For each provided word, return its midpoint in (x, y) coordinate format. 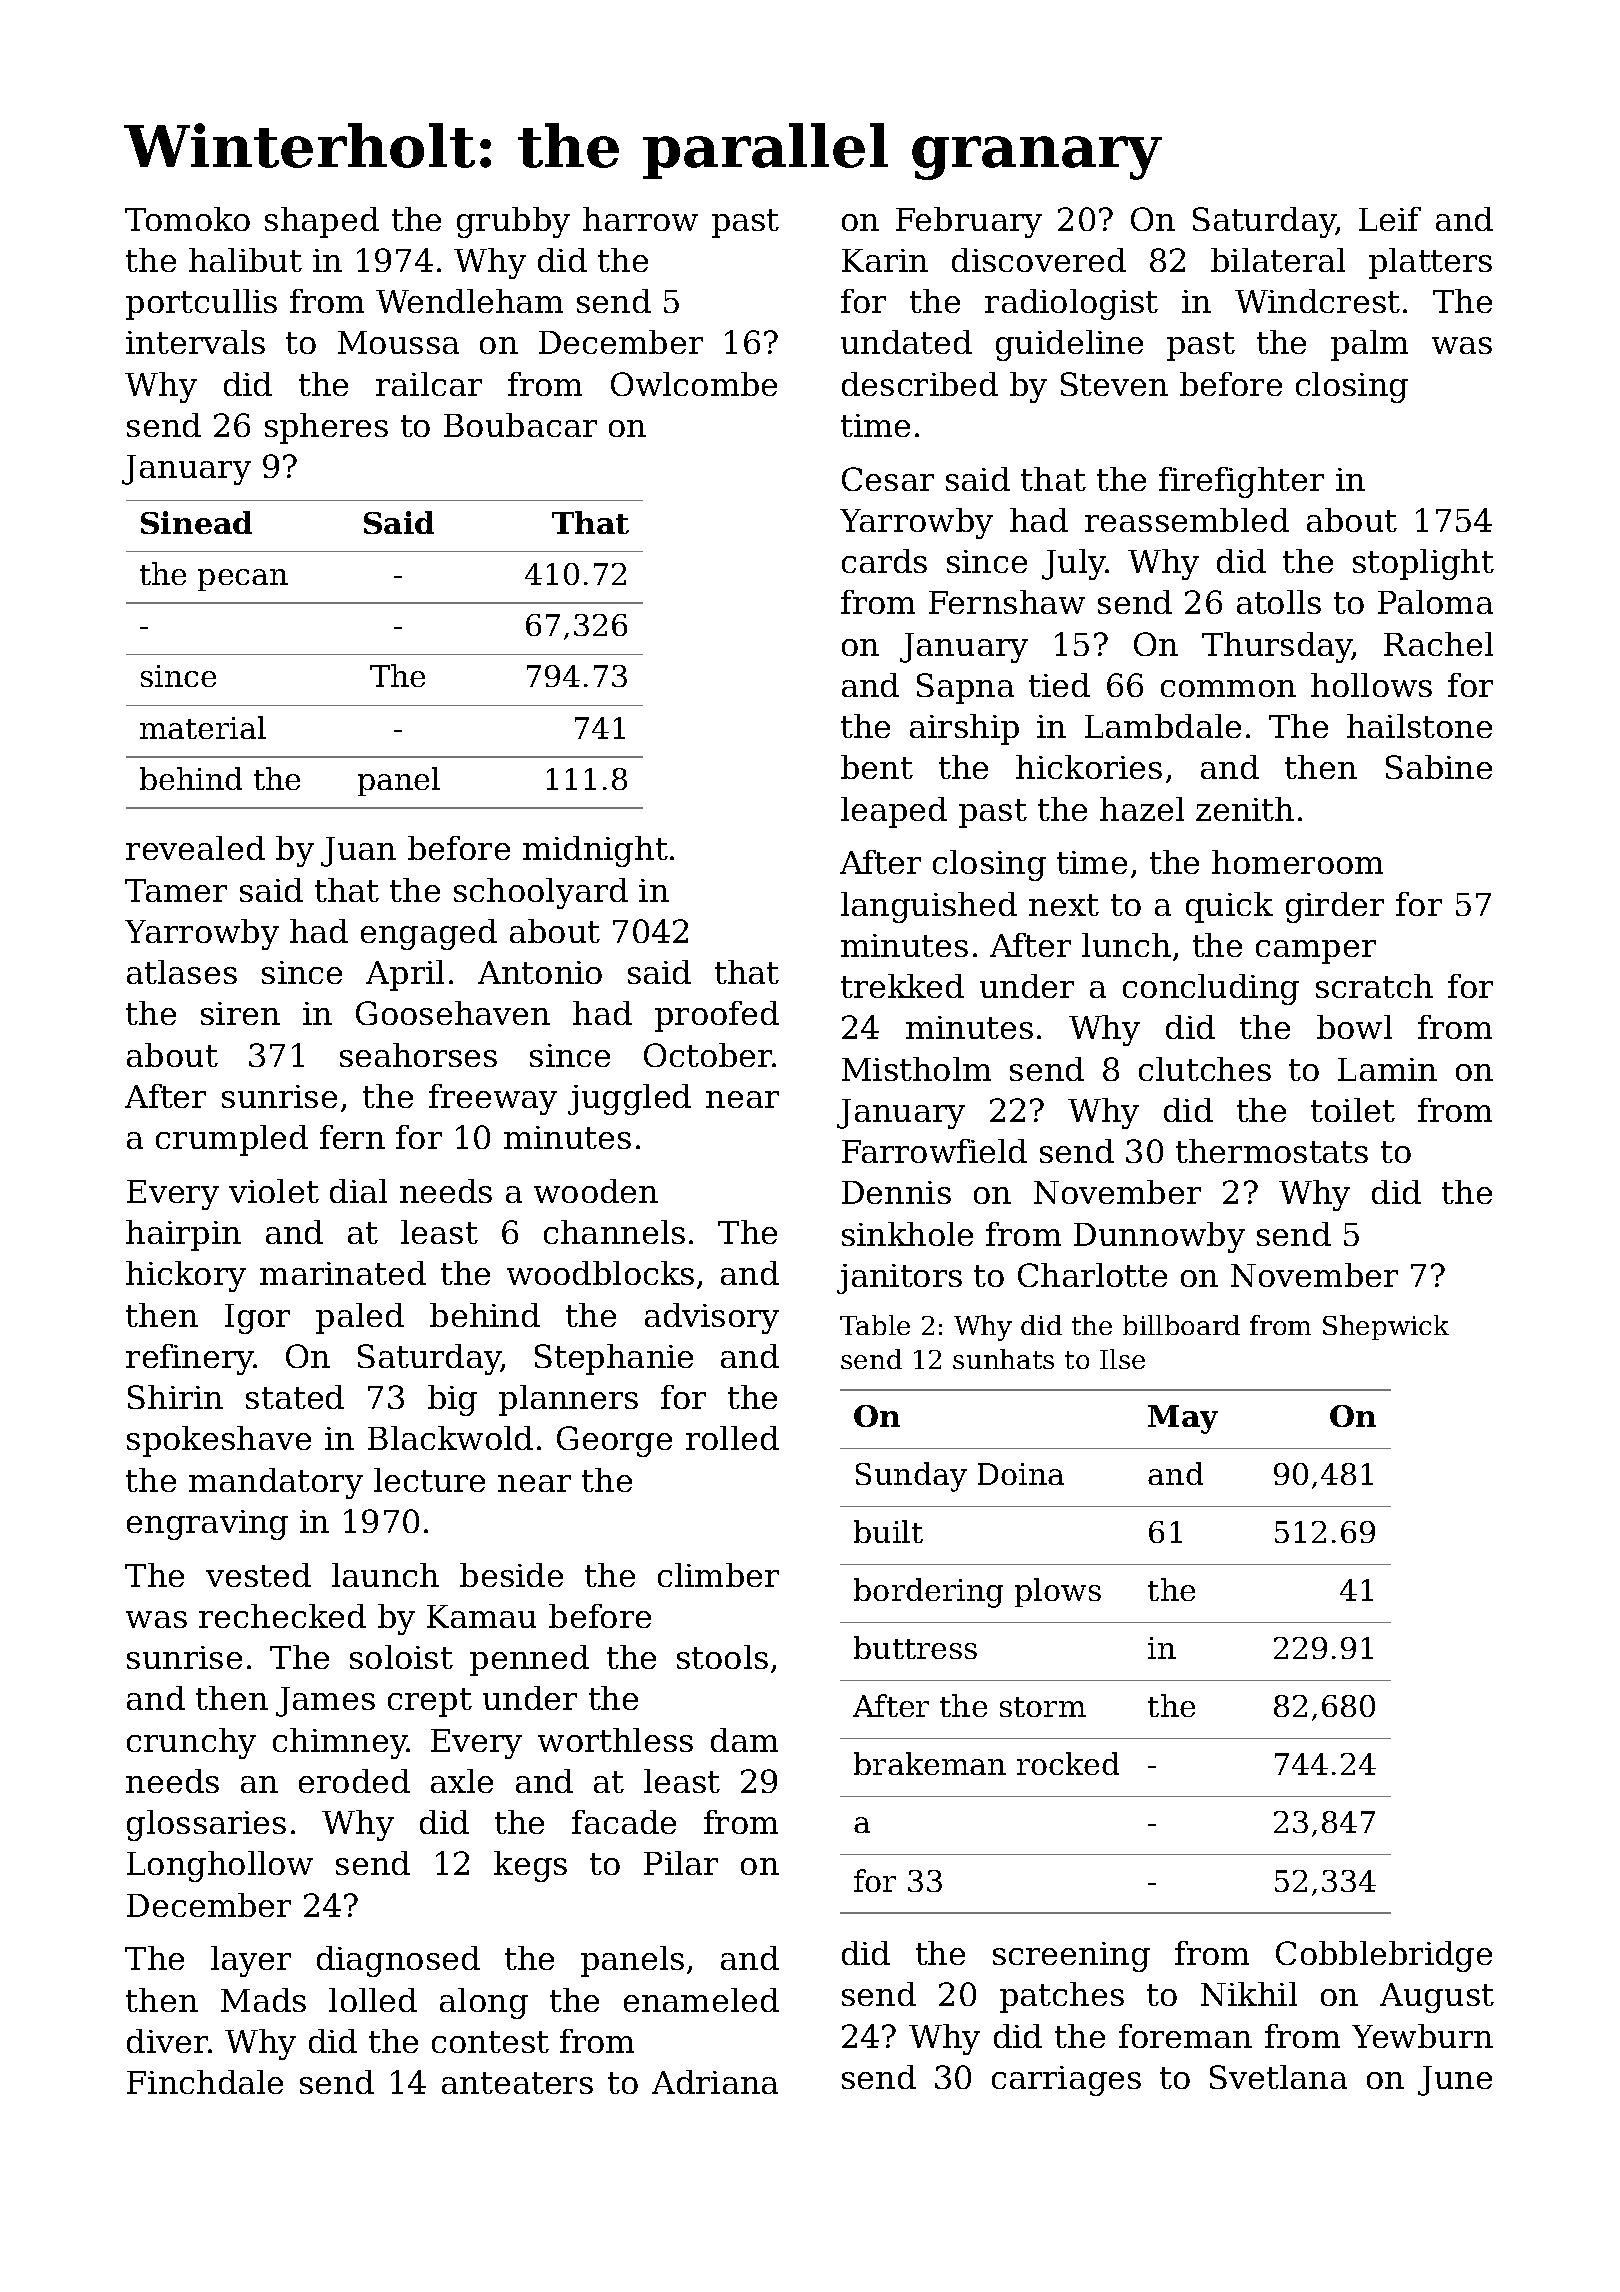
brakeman (930, 1763)
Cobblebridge (1384, 1956)
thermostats (1272, 1151)
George (614, 1441)
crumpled (232, 1140)
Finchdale (205, 2082)
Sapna (965, 688)
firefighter (1241, 482)
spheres (326, 428)
